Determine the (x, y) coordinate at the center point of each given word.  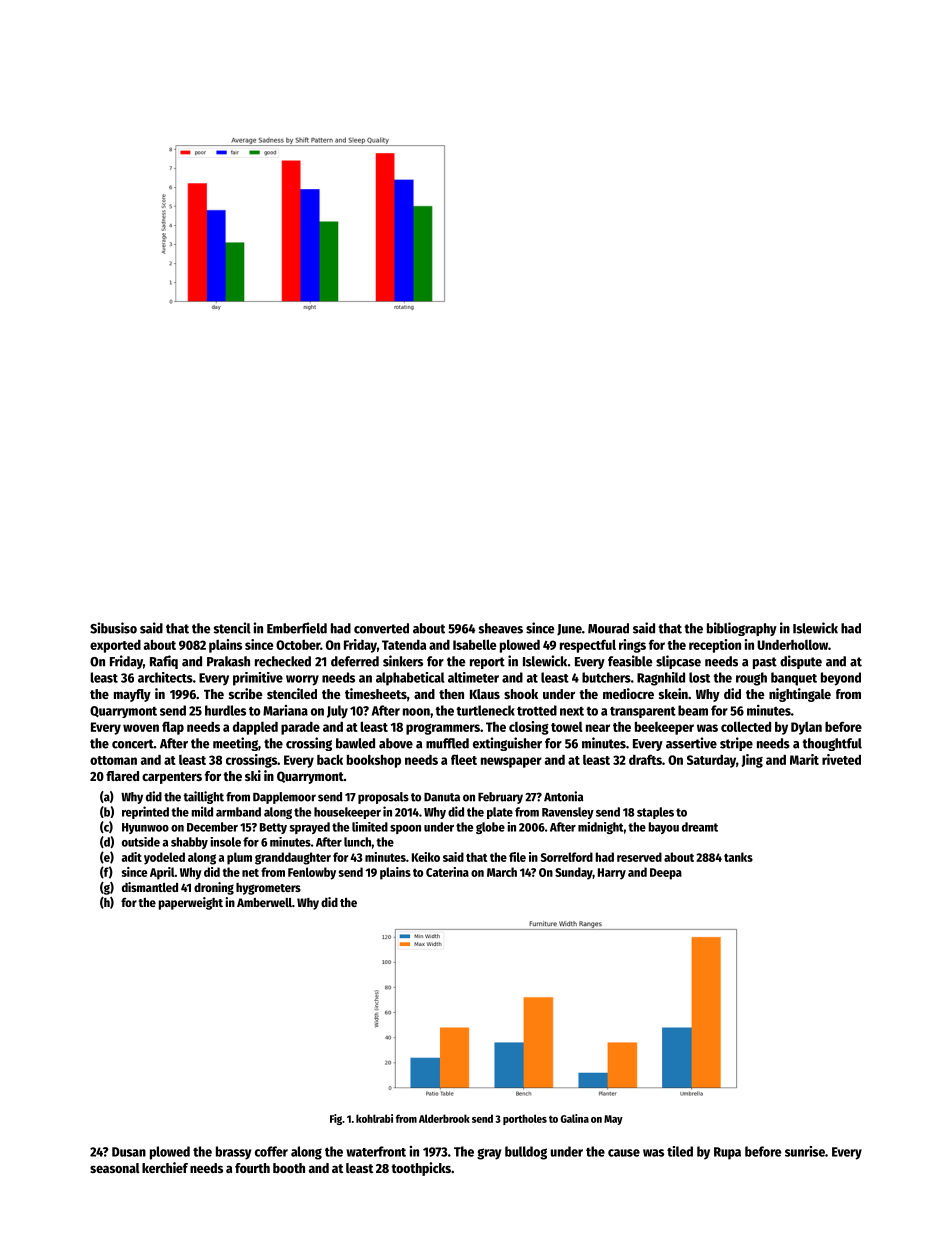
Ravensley (568, 813)
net (250, 872)
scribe (246, 693)
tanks (738, 857)
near (598, 728)
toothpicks (421, 1169)
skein (673, 693)
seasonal (115, 1168)
